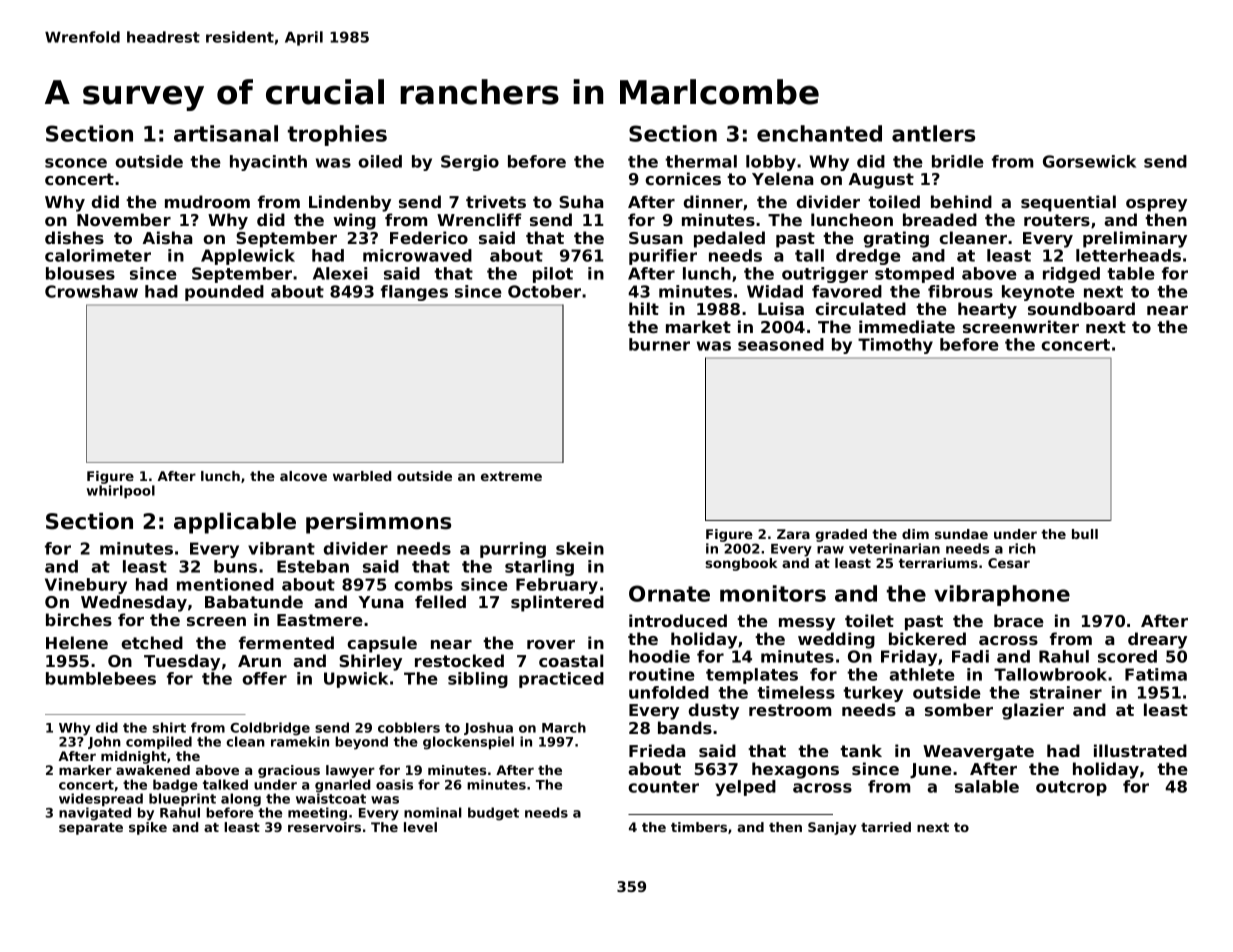 Image resolution: width=1233 pixels, height=952 pixels. Describe the element at coordinates (1038, 293) in the document. I see `keynote` at that location.
